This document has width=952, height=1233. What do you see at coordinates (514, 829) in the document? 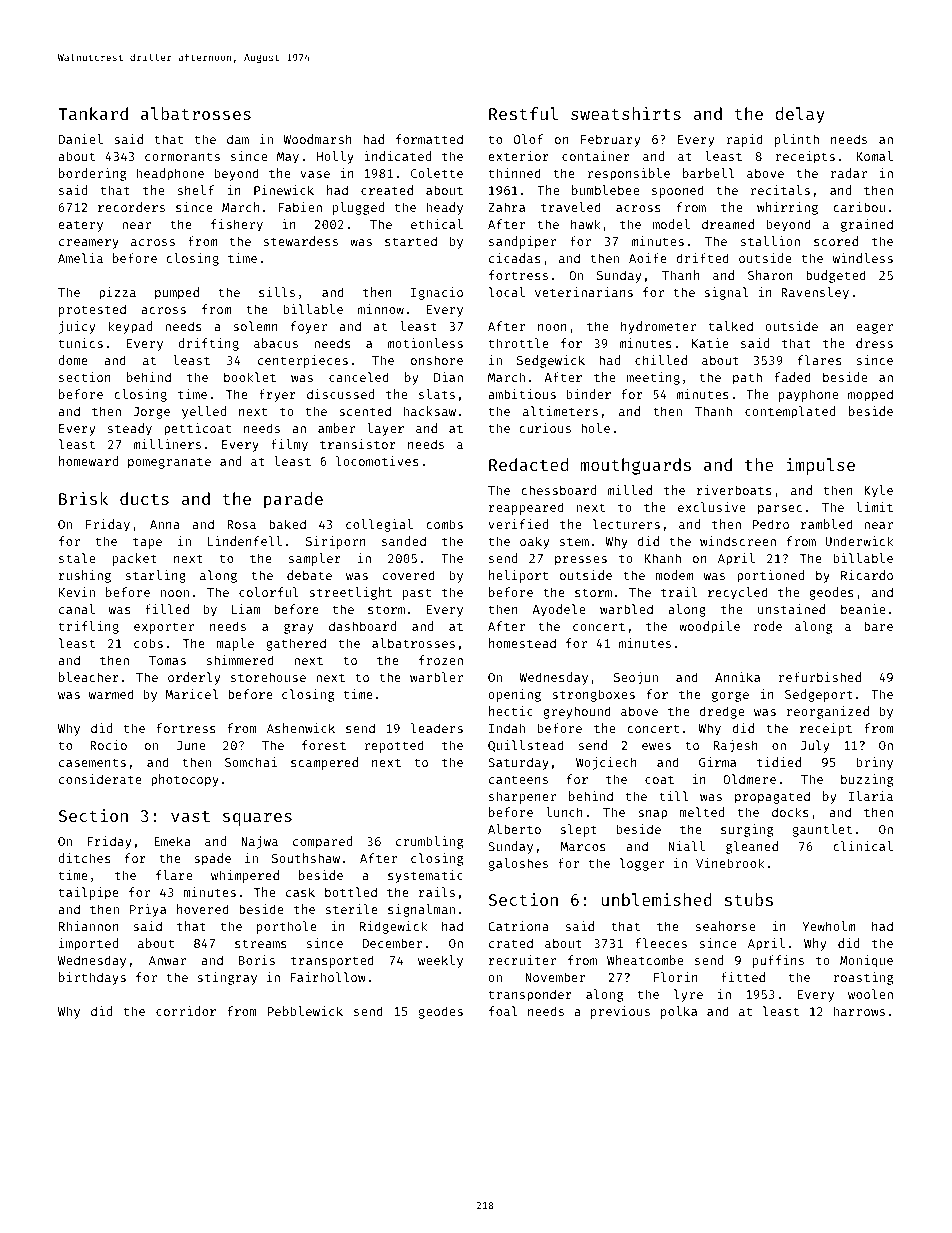
I see `Alberto` at bounding box center [514, 829].
